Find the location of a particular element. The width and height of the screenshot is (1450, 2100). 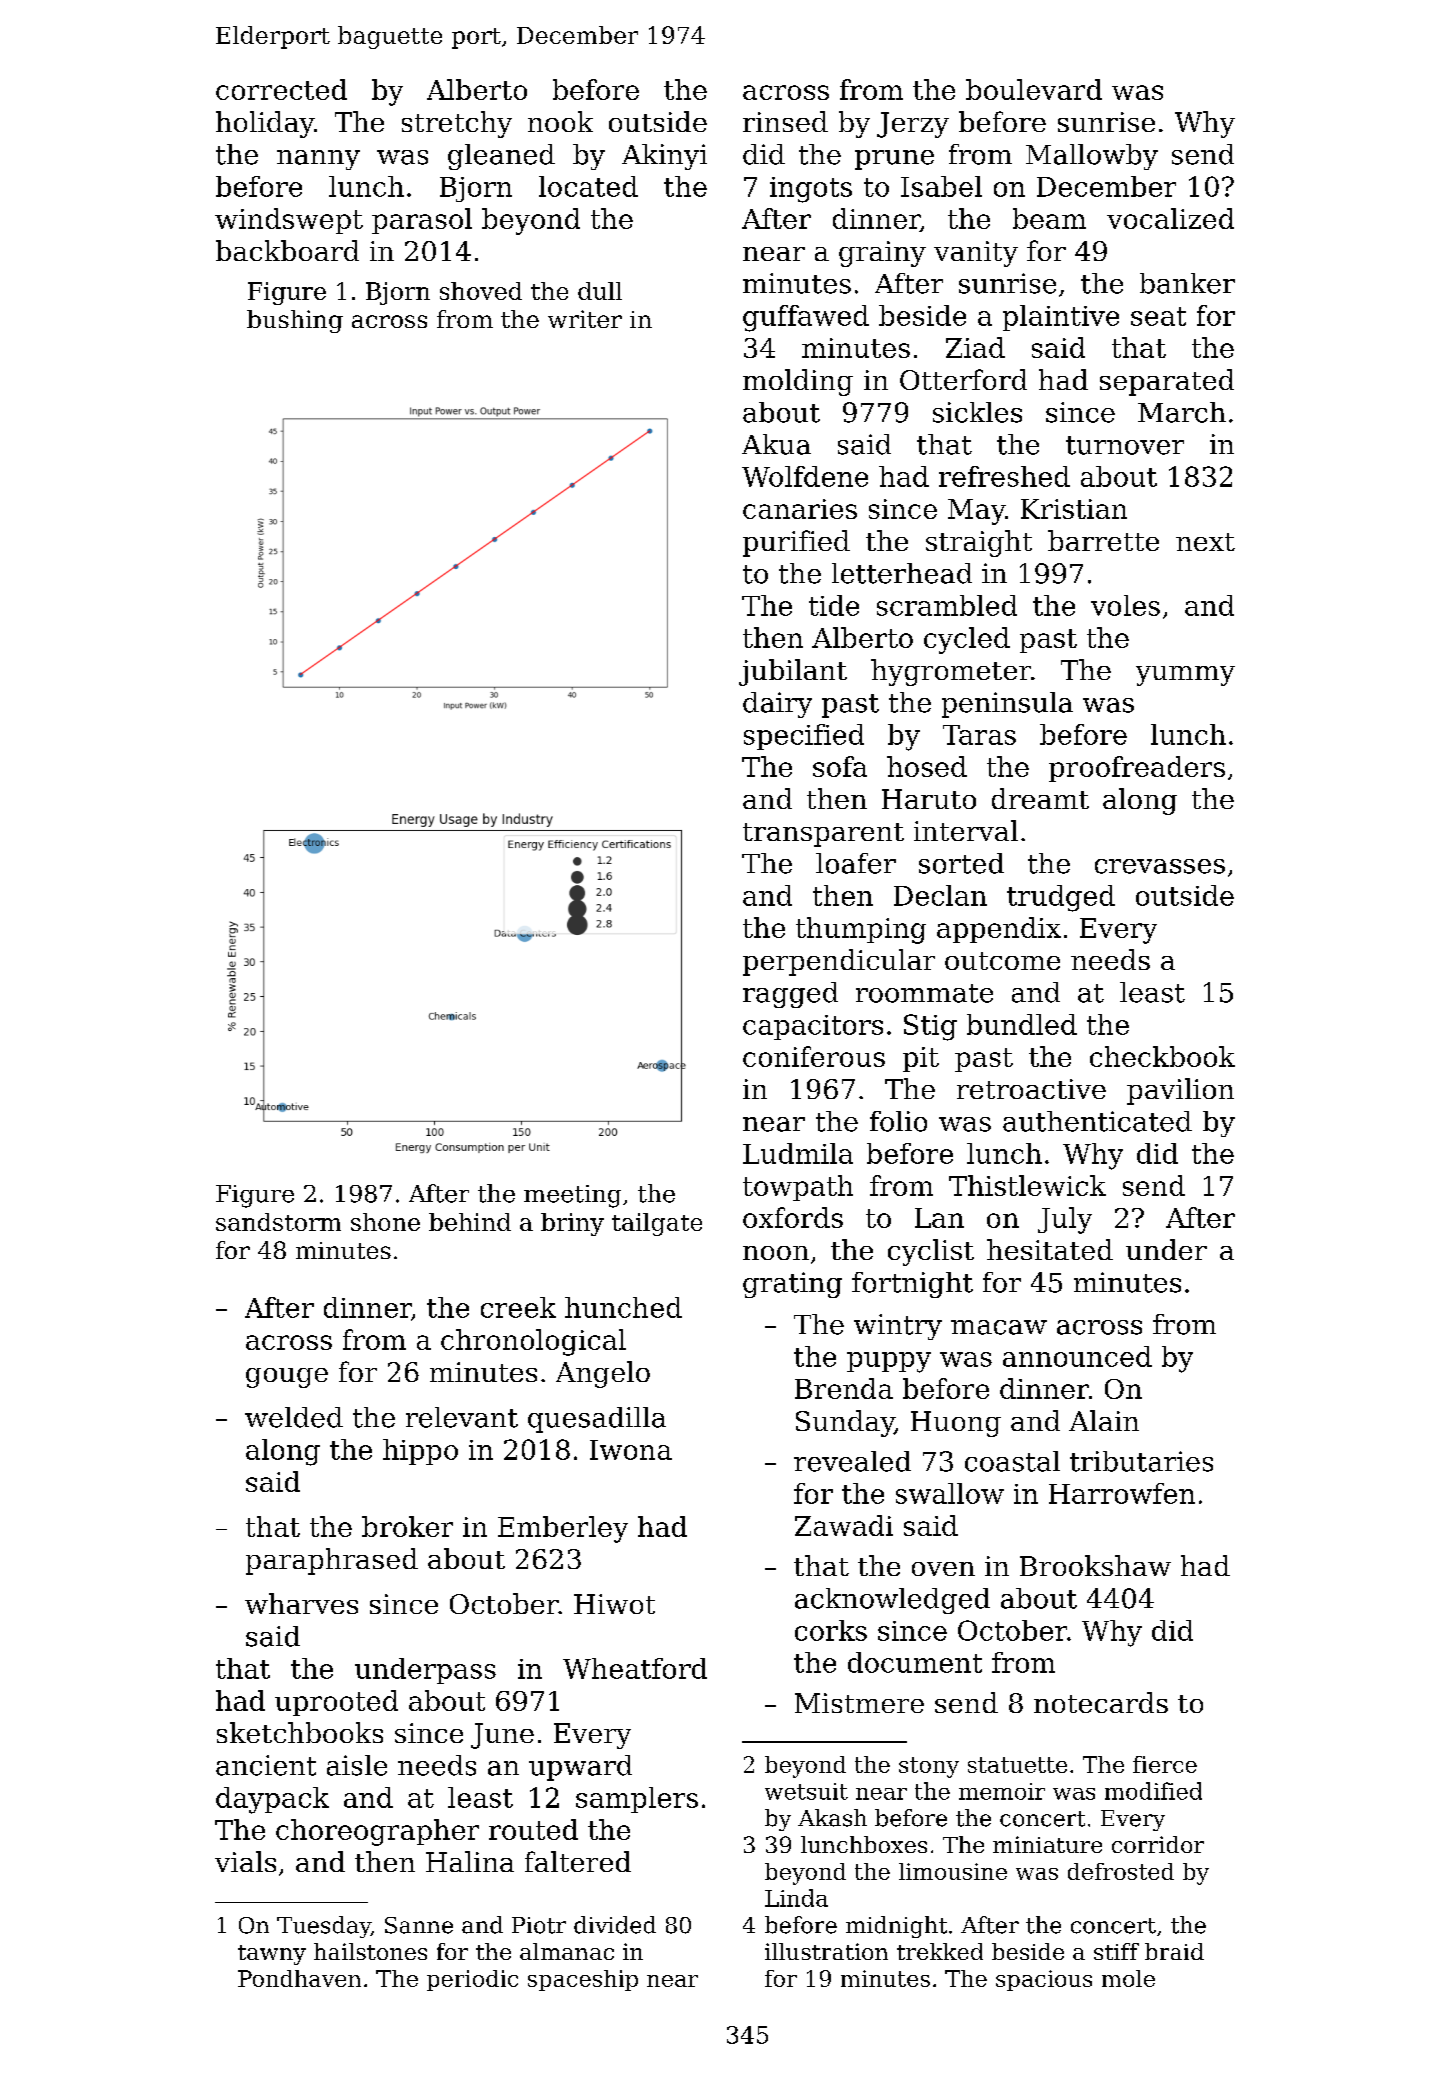

wharves is located at coordinates (301, 1603).
